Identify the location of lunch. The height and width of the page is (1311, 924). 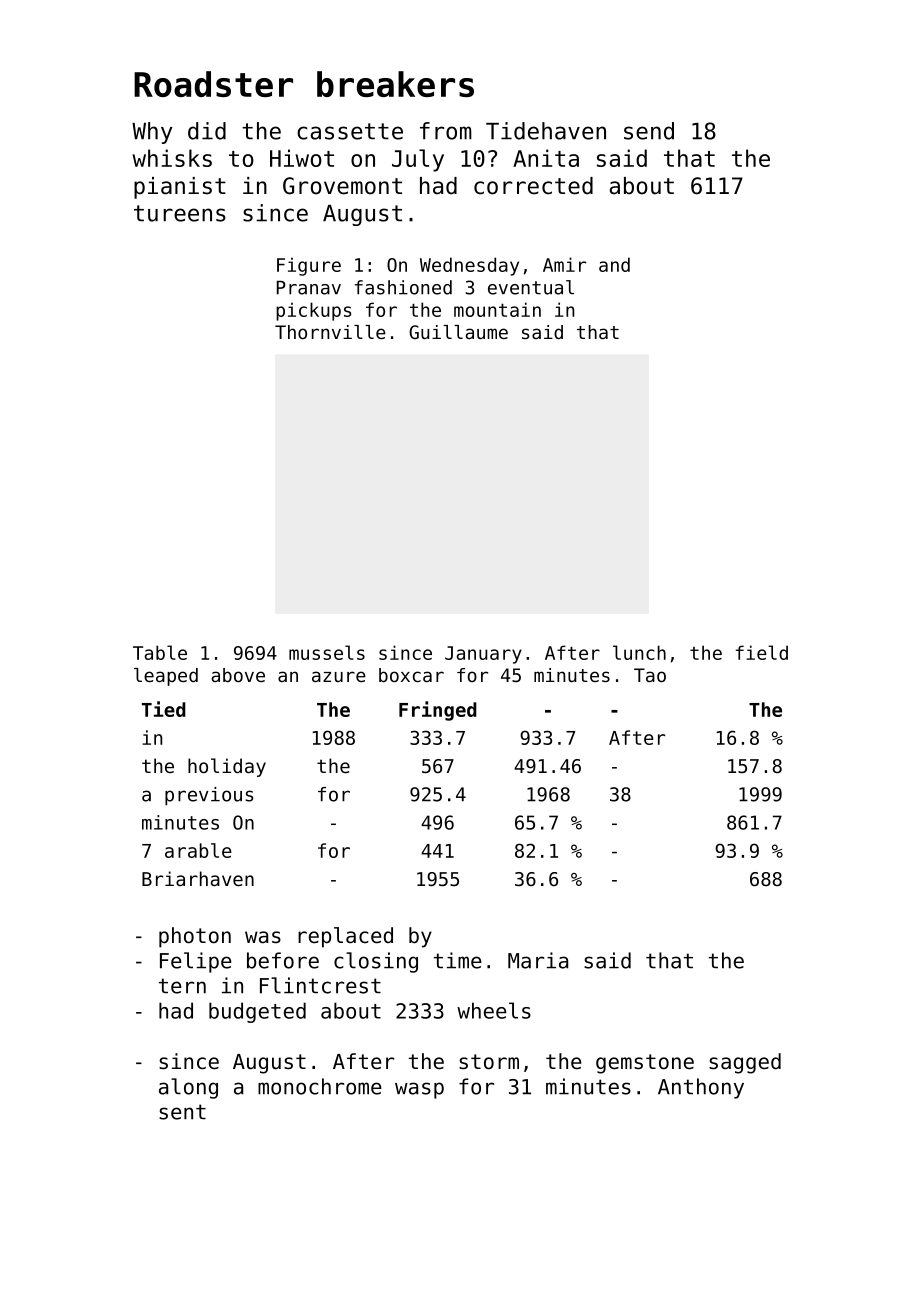
(639, 652).
